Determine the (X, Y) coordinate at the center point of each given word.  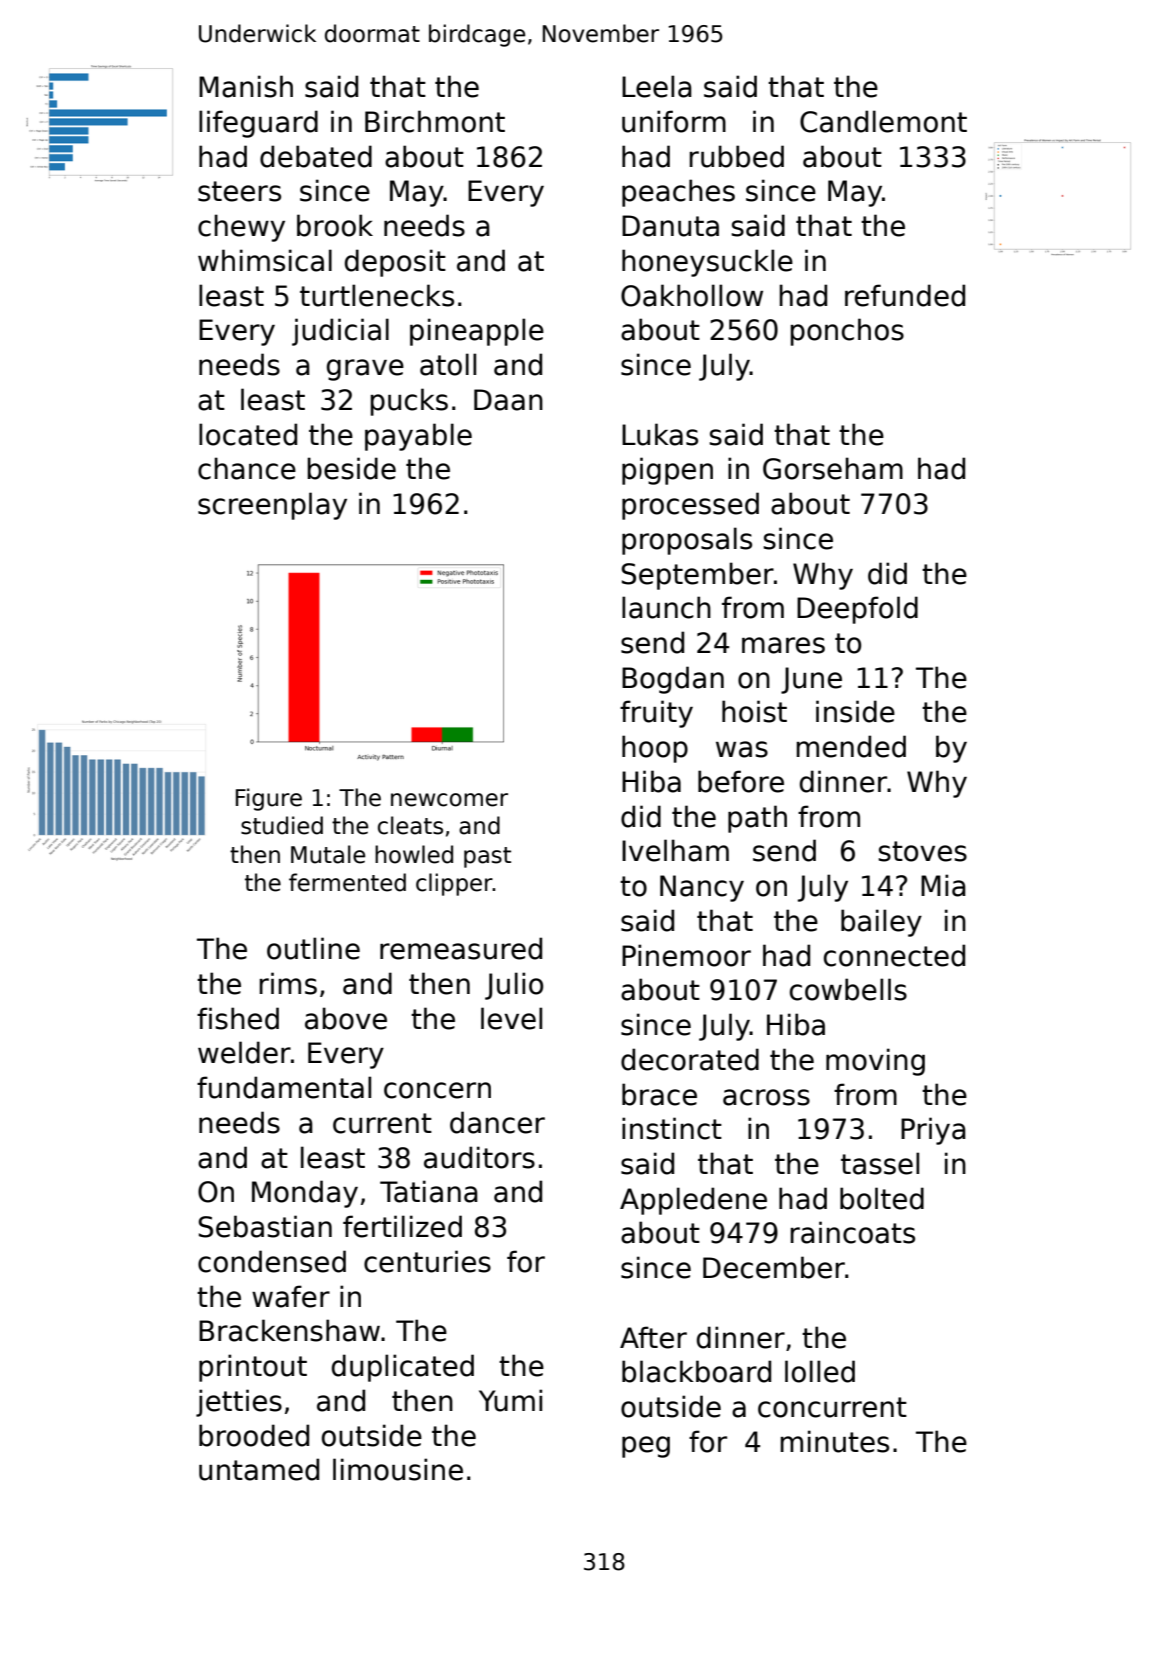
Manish (246, 86)
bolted (882, 1198)
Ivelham (675, 850)
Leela (657, 86)
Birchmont (435, 121)
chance (247, 468)
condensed (272, 1261)
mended (851, 746)
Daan (508, 400)
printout (253, 1368)
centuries (427, 1261)
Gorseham (833, 468)
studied (282, 825)
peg (646, 1447)
